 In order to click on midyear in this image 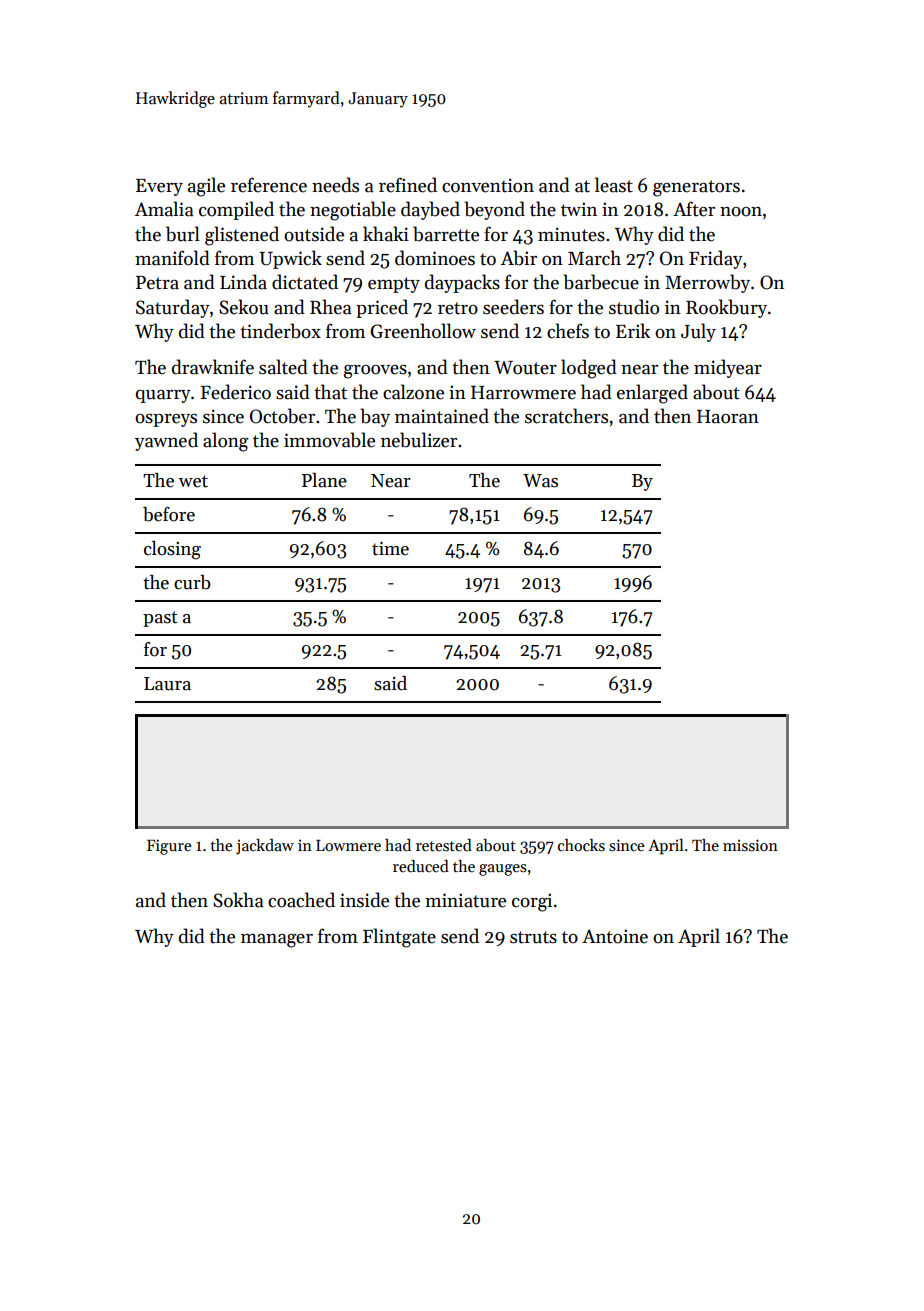, I will do `click(728, 368)`.
